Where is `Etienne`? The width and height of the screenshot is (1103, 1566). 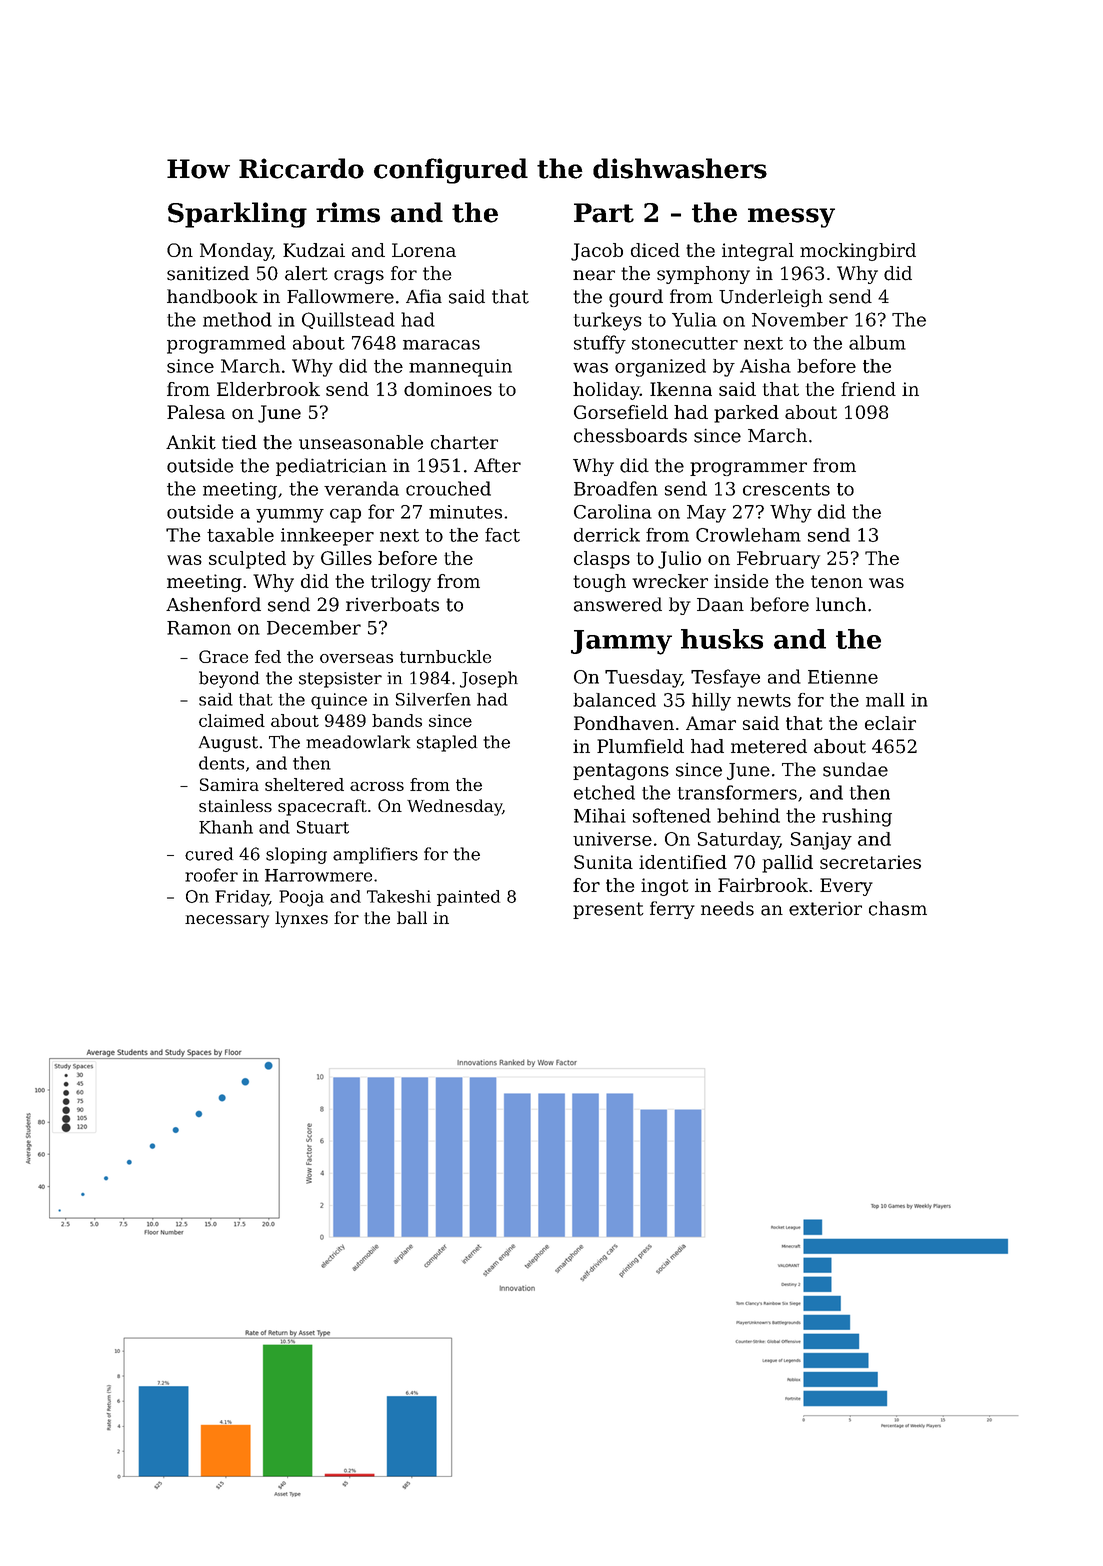 Etienne is located at coordinates (843, 677).
